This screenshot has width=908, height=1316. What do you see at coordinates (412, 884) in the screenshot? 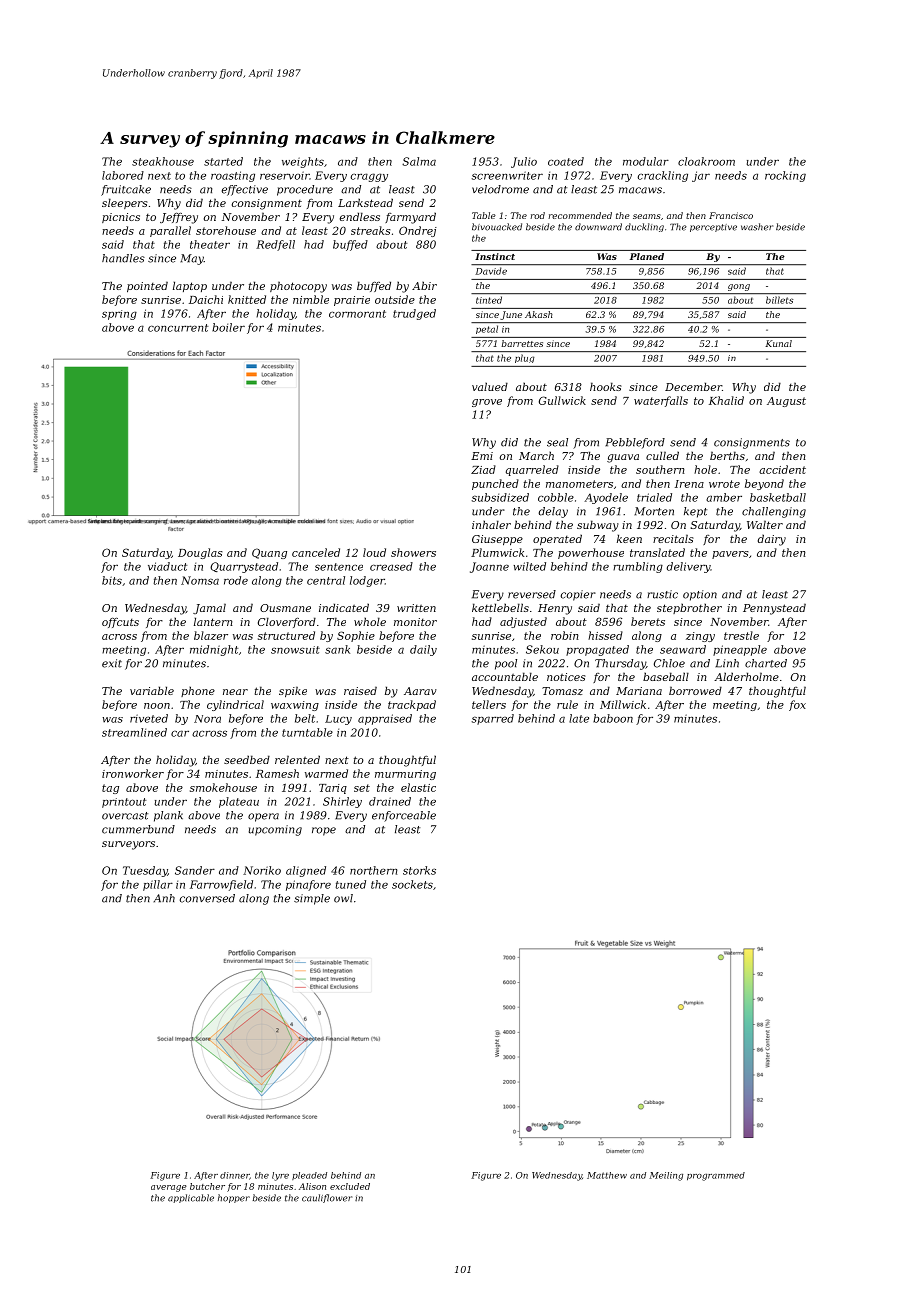
I see `sockets` at bounding box center [412, 884].
